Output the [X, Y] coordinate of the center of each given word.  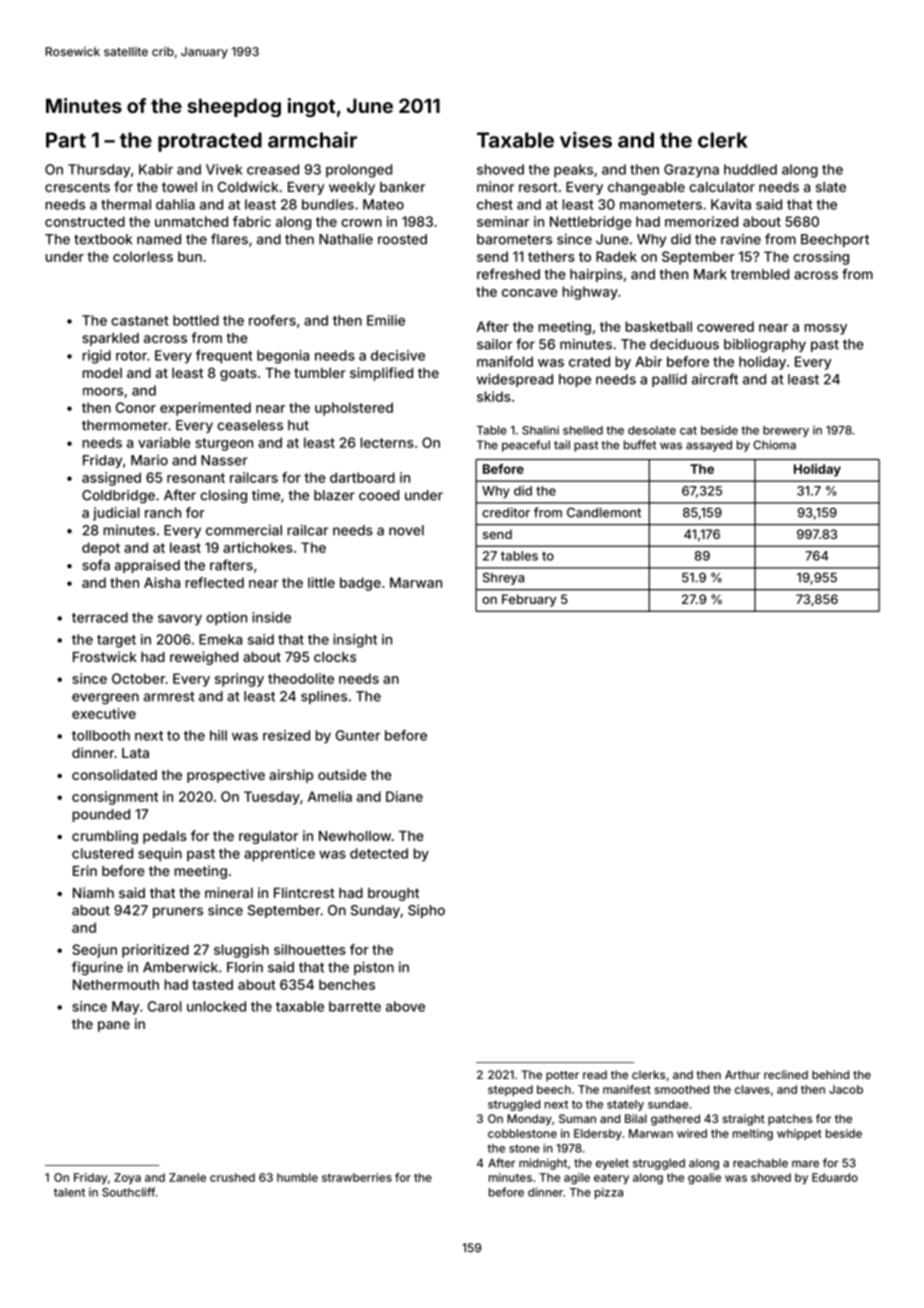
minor [495, 186]
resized [286, 735]
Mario [149, 460]
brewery [786, 431]
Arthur [742, 1074]
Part [66, 140]
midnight [543, 1164]
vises [586, 140]
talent [69, 1192]
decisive [398, 355]
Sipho [426, 911]
